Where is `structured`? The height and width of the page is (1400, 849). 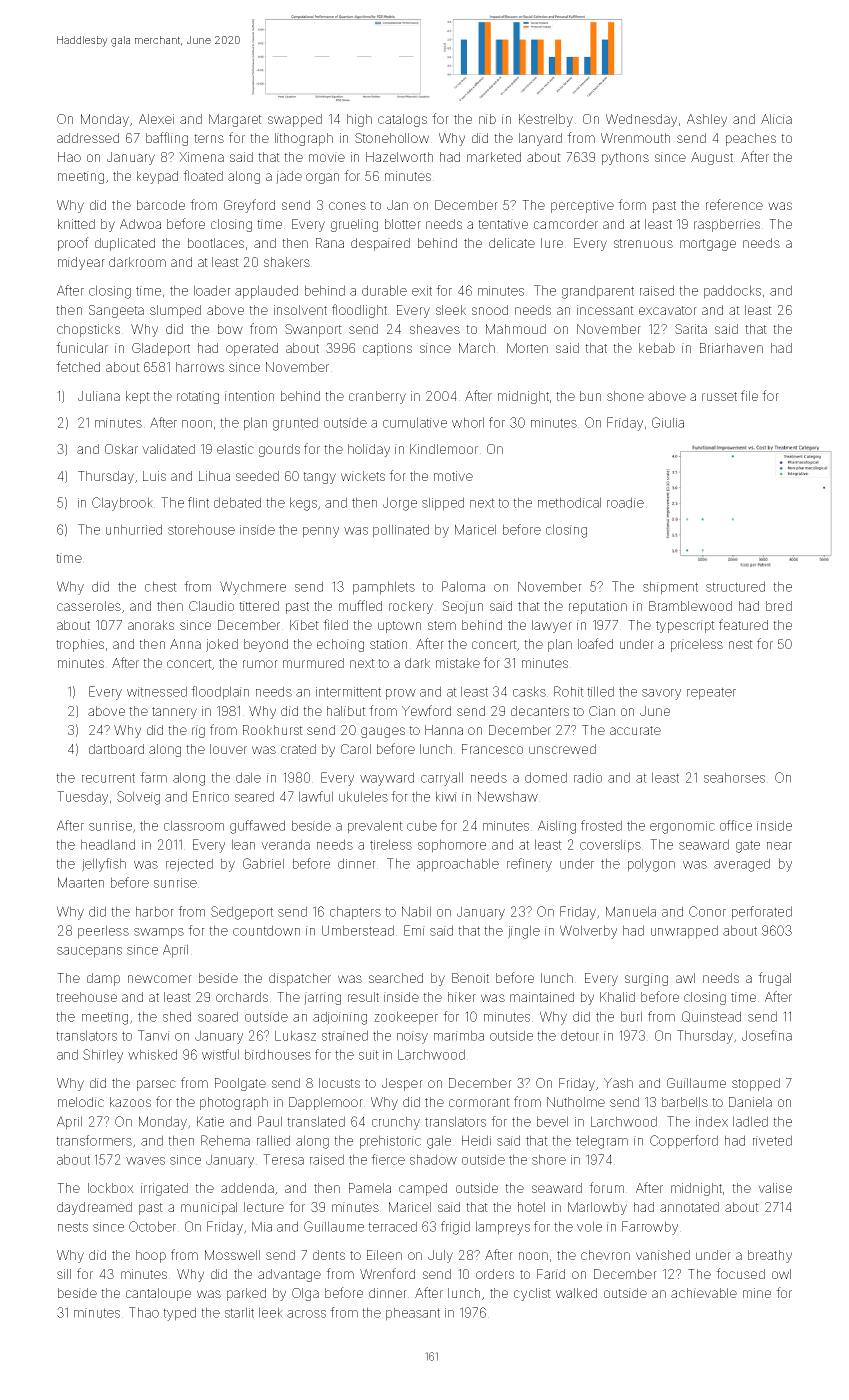
structured is located at coordinates (735, 586).
